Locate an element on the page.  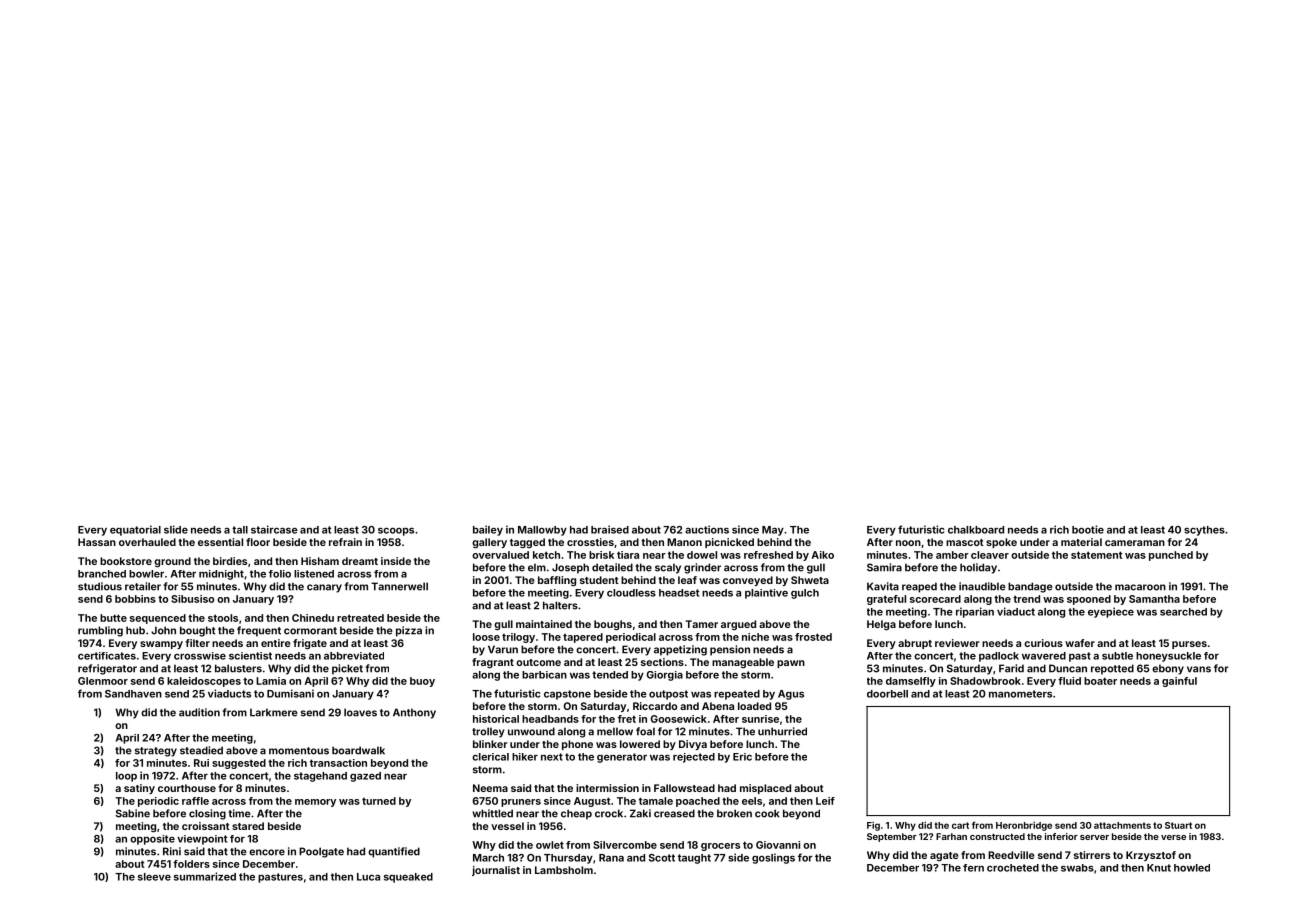
macaroon is located at coordinates (1140, 587).
